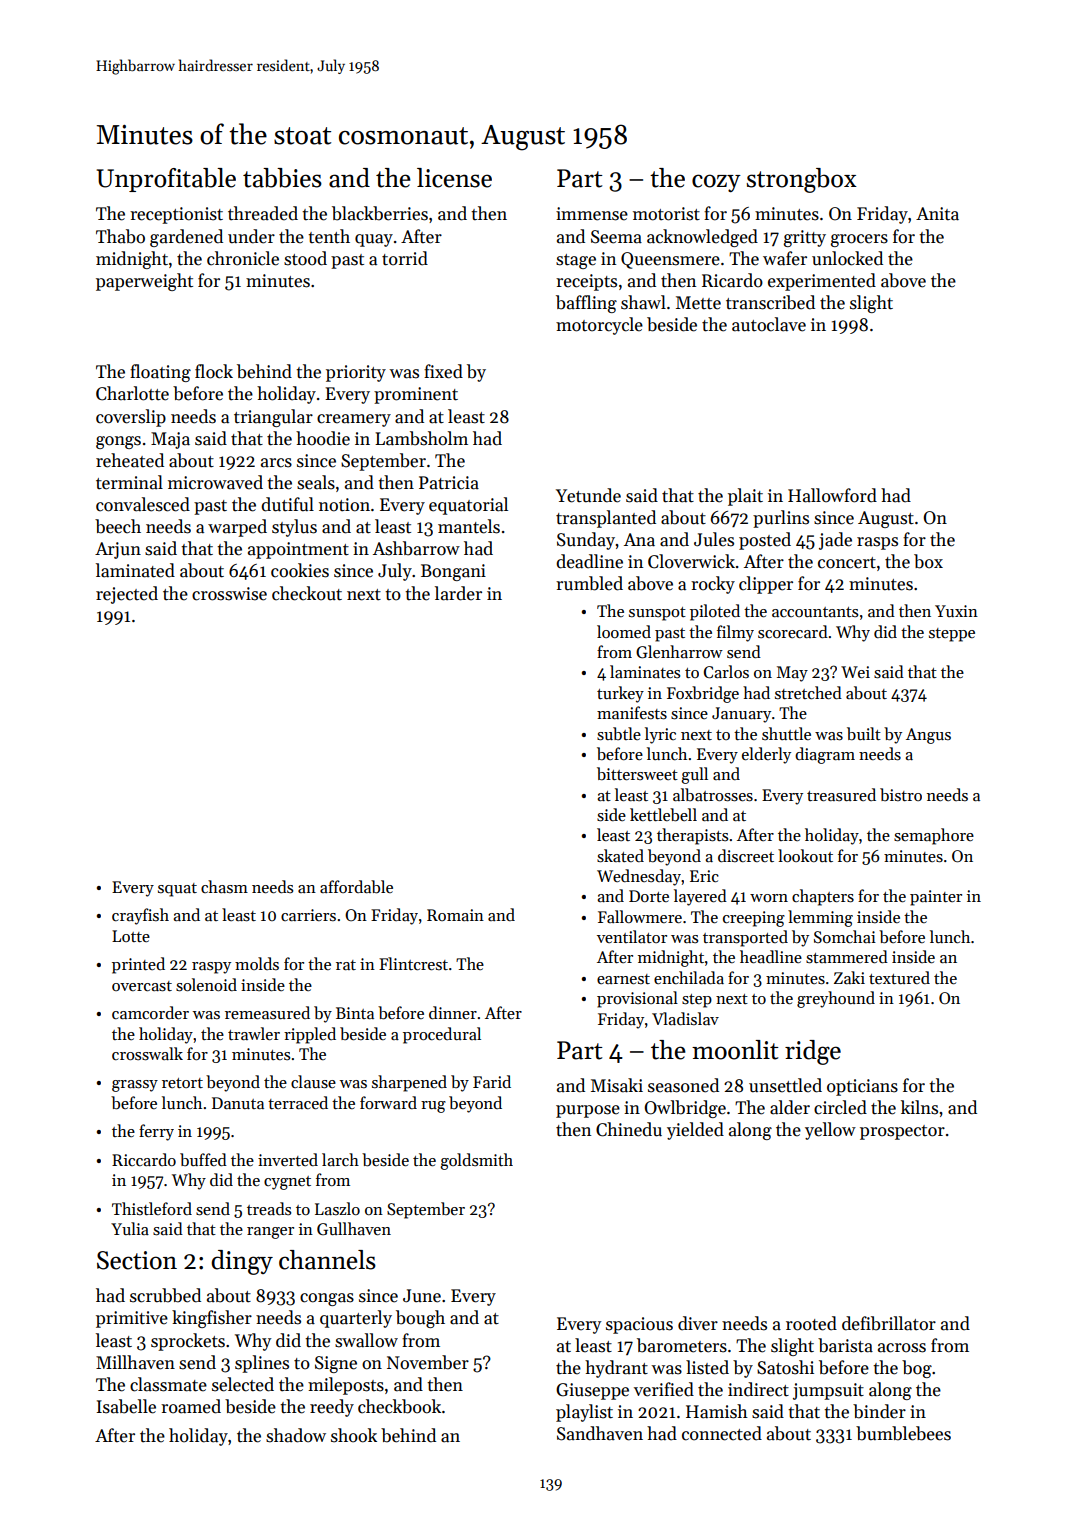  Describe the element at coordinates (433, 1107) in the screenshot. I see `rug` at that location.
